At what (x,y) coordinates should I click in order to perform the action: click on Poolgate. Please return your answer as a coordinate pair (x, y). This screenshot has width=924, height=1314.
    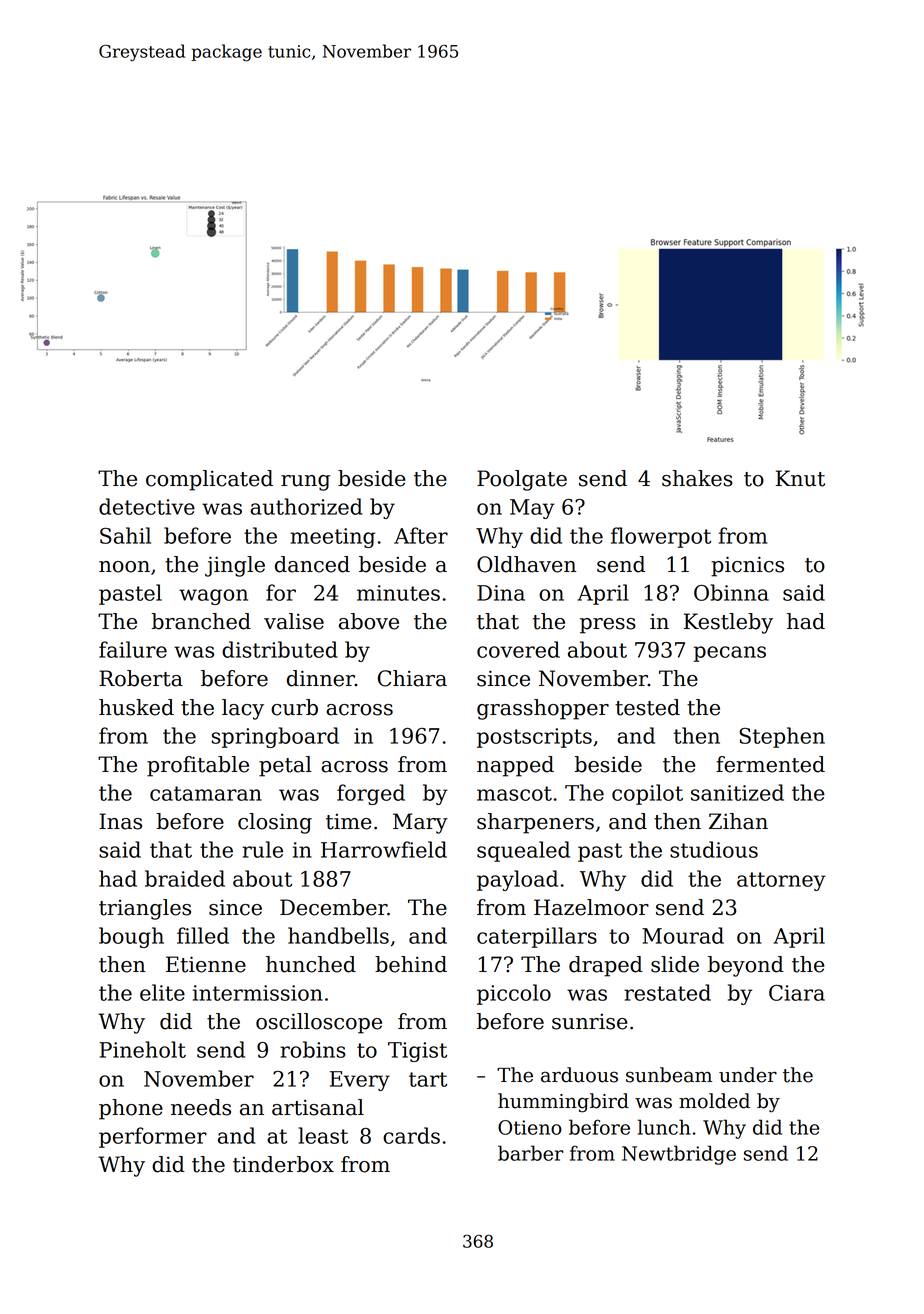
    Looking at the image, I should click on (522, 480).
